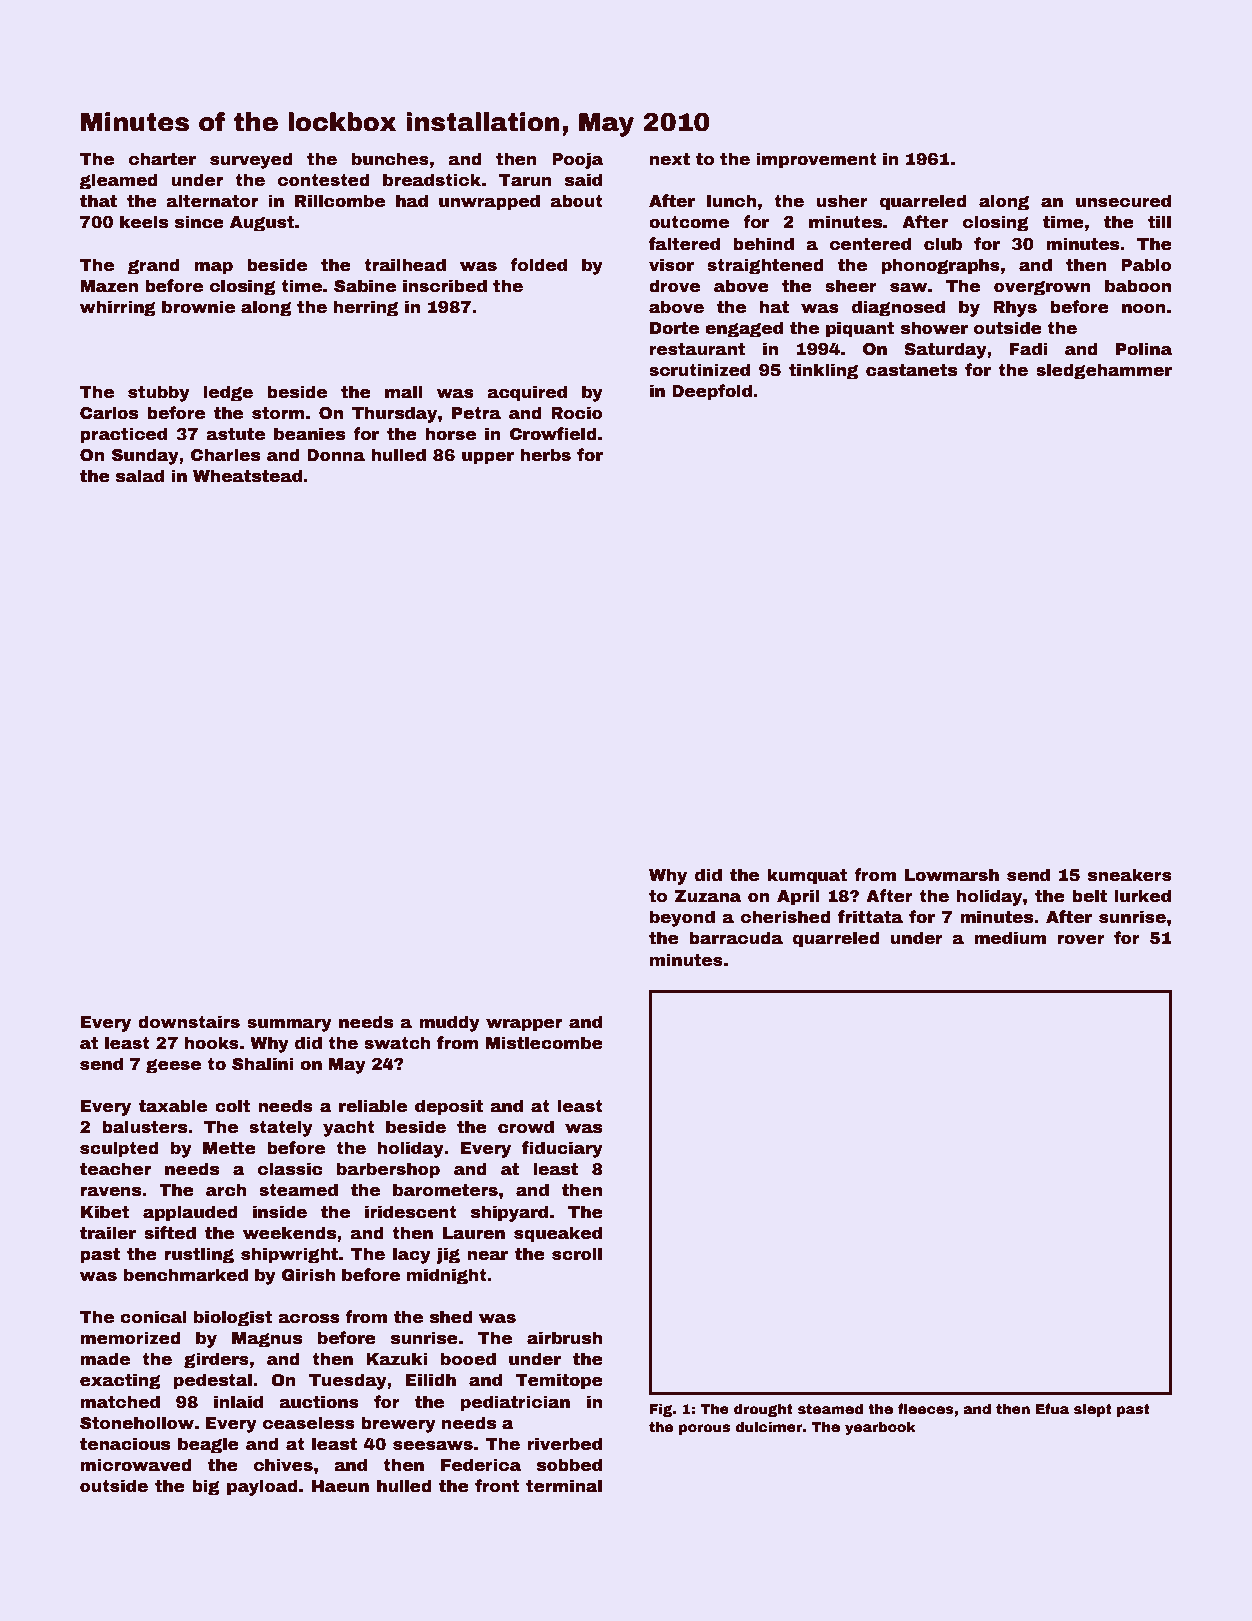 The width and height of the document is (1252, 1621). Describe the element at coordinates (816, 160) in the document. I see `improvement` at that location.
